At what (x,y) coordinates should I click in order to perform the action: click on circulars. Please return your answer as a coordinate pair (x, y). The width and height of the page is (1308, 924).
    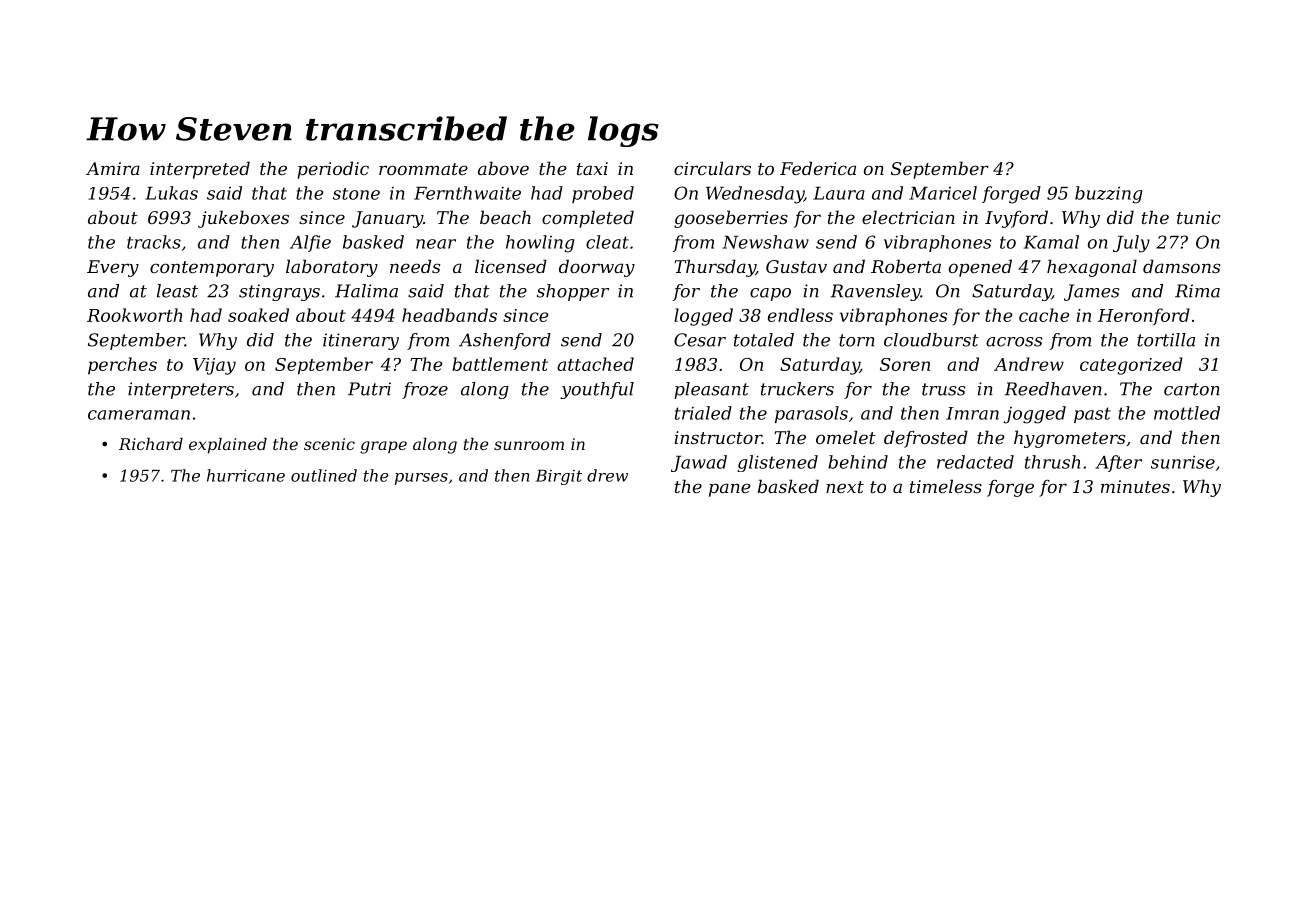
    Looking at the image, I should click on (712, 168).
